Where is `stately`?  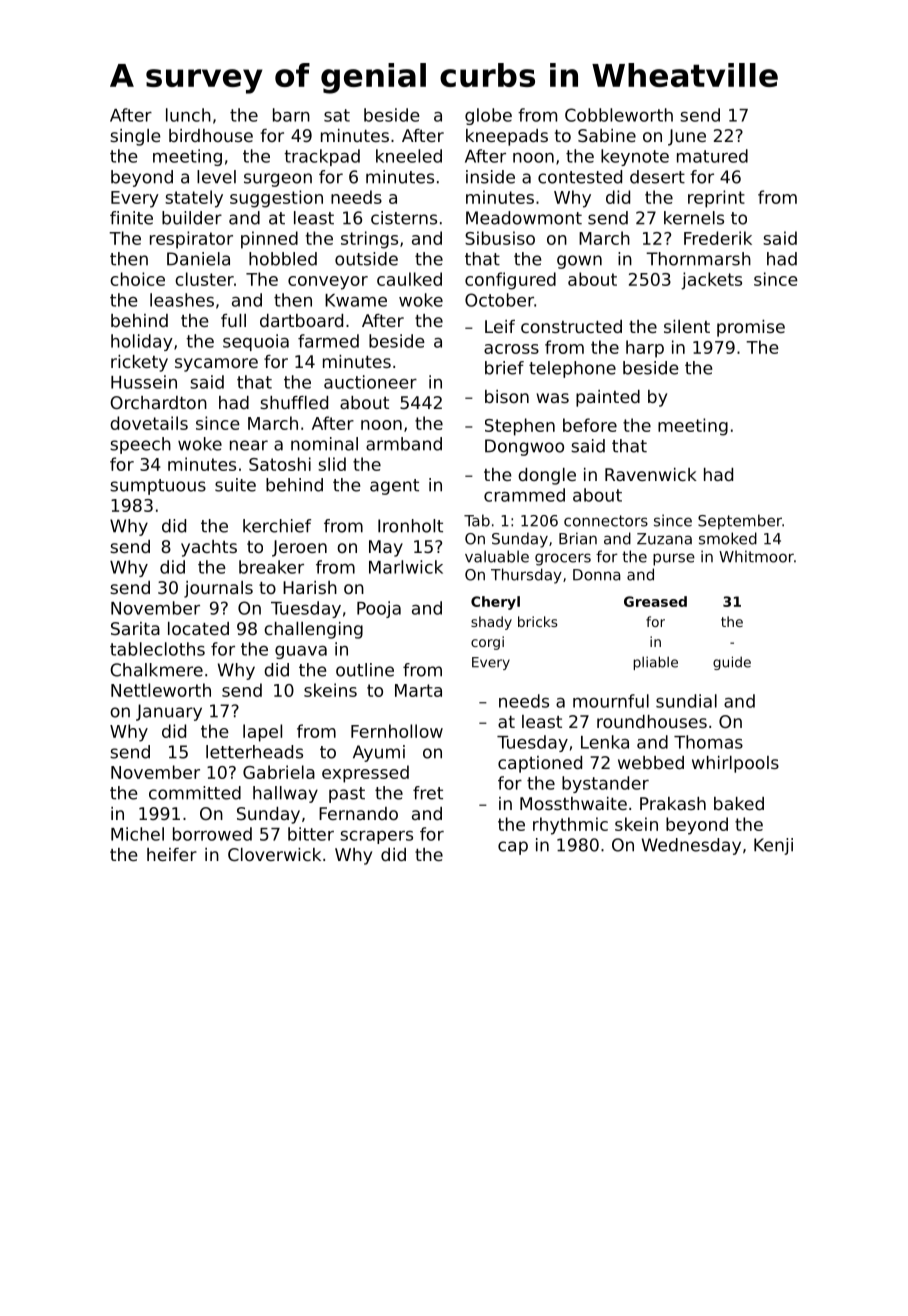 stately is located at coordinates (194, 199).
